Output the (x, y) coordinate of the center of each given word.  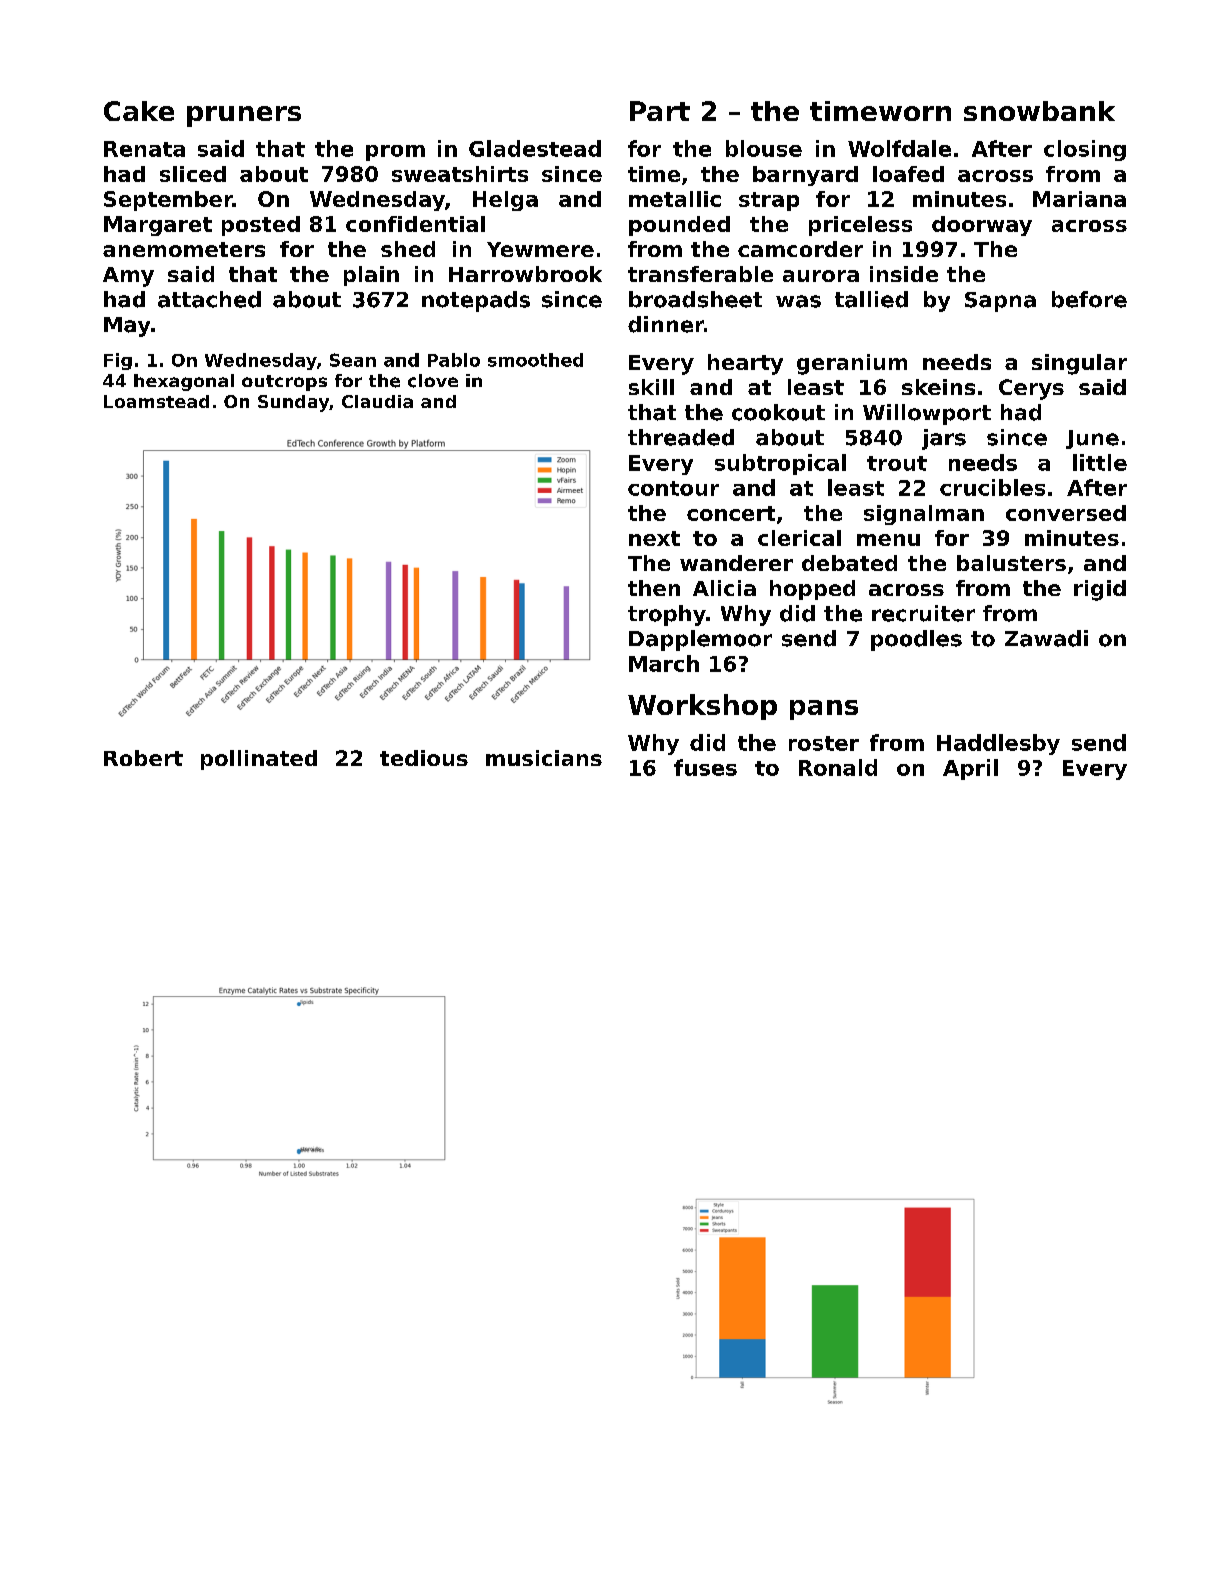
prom (395, 153)
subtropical (780, 464)
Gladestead (535, 148)
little (1100, 462)
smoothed (535, 360)
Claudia (377, 401)
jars (944, 439)
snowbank (1039, 111)
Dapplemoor (700, 640)
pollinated (259, 760)
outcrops (284, 383)
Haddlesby (998, 744)
